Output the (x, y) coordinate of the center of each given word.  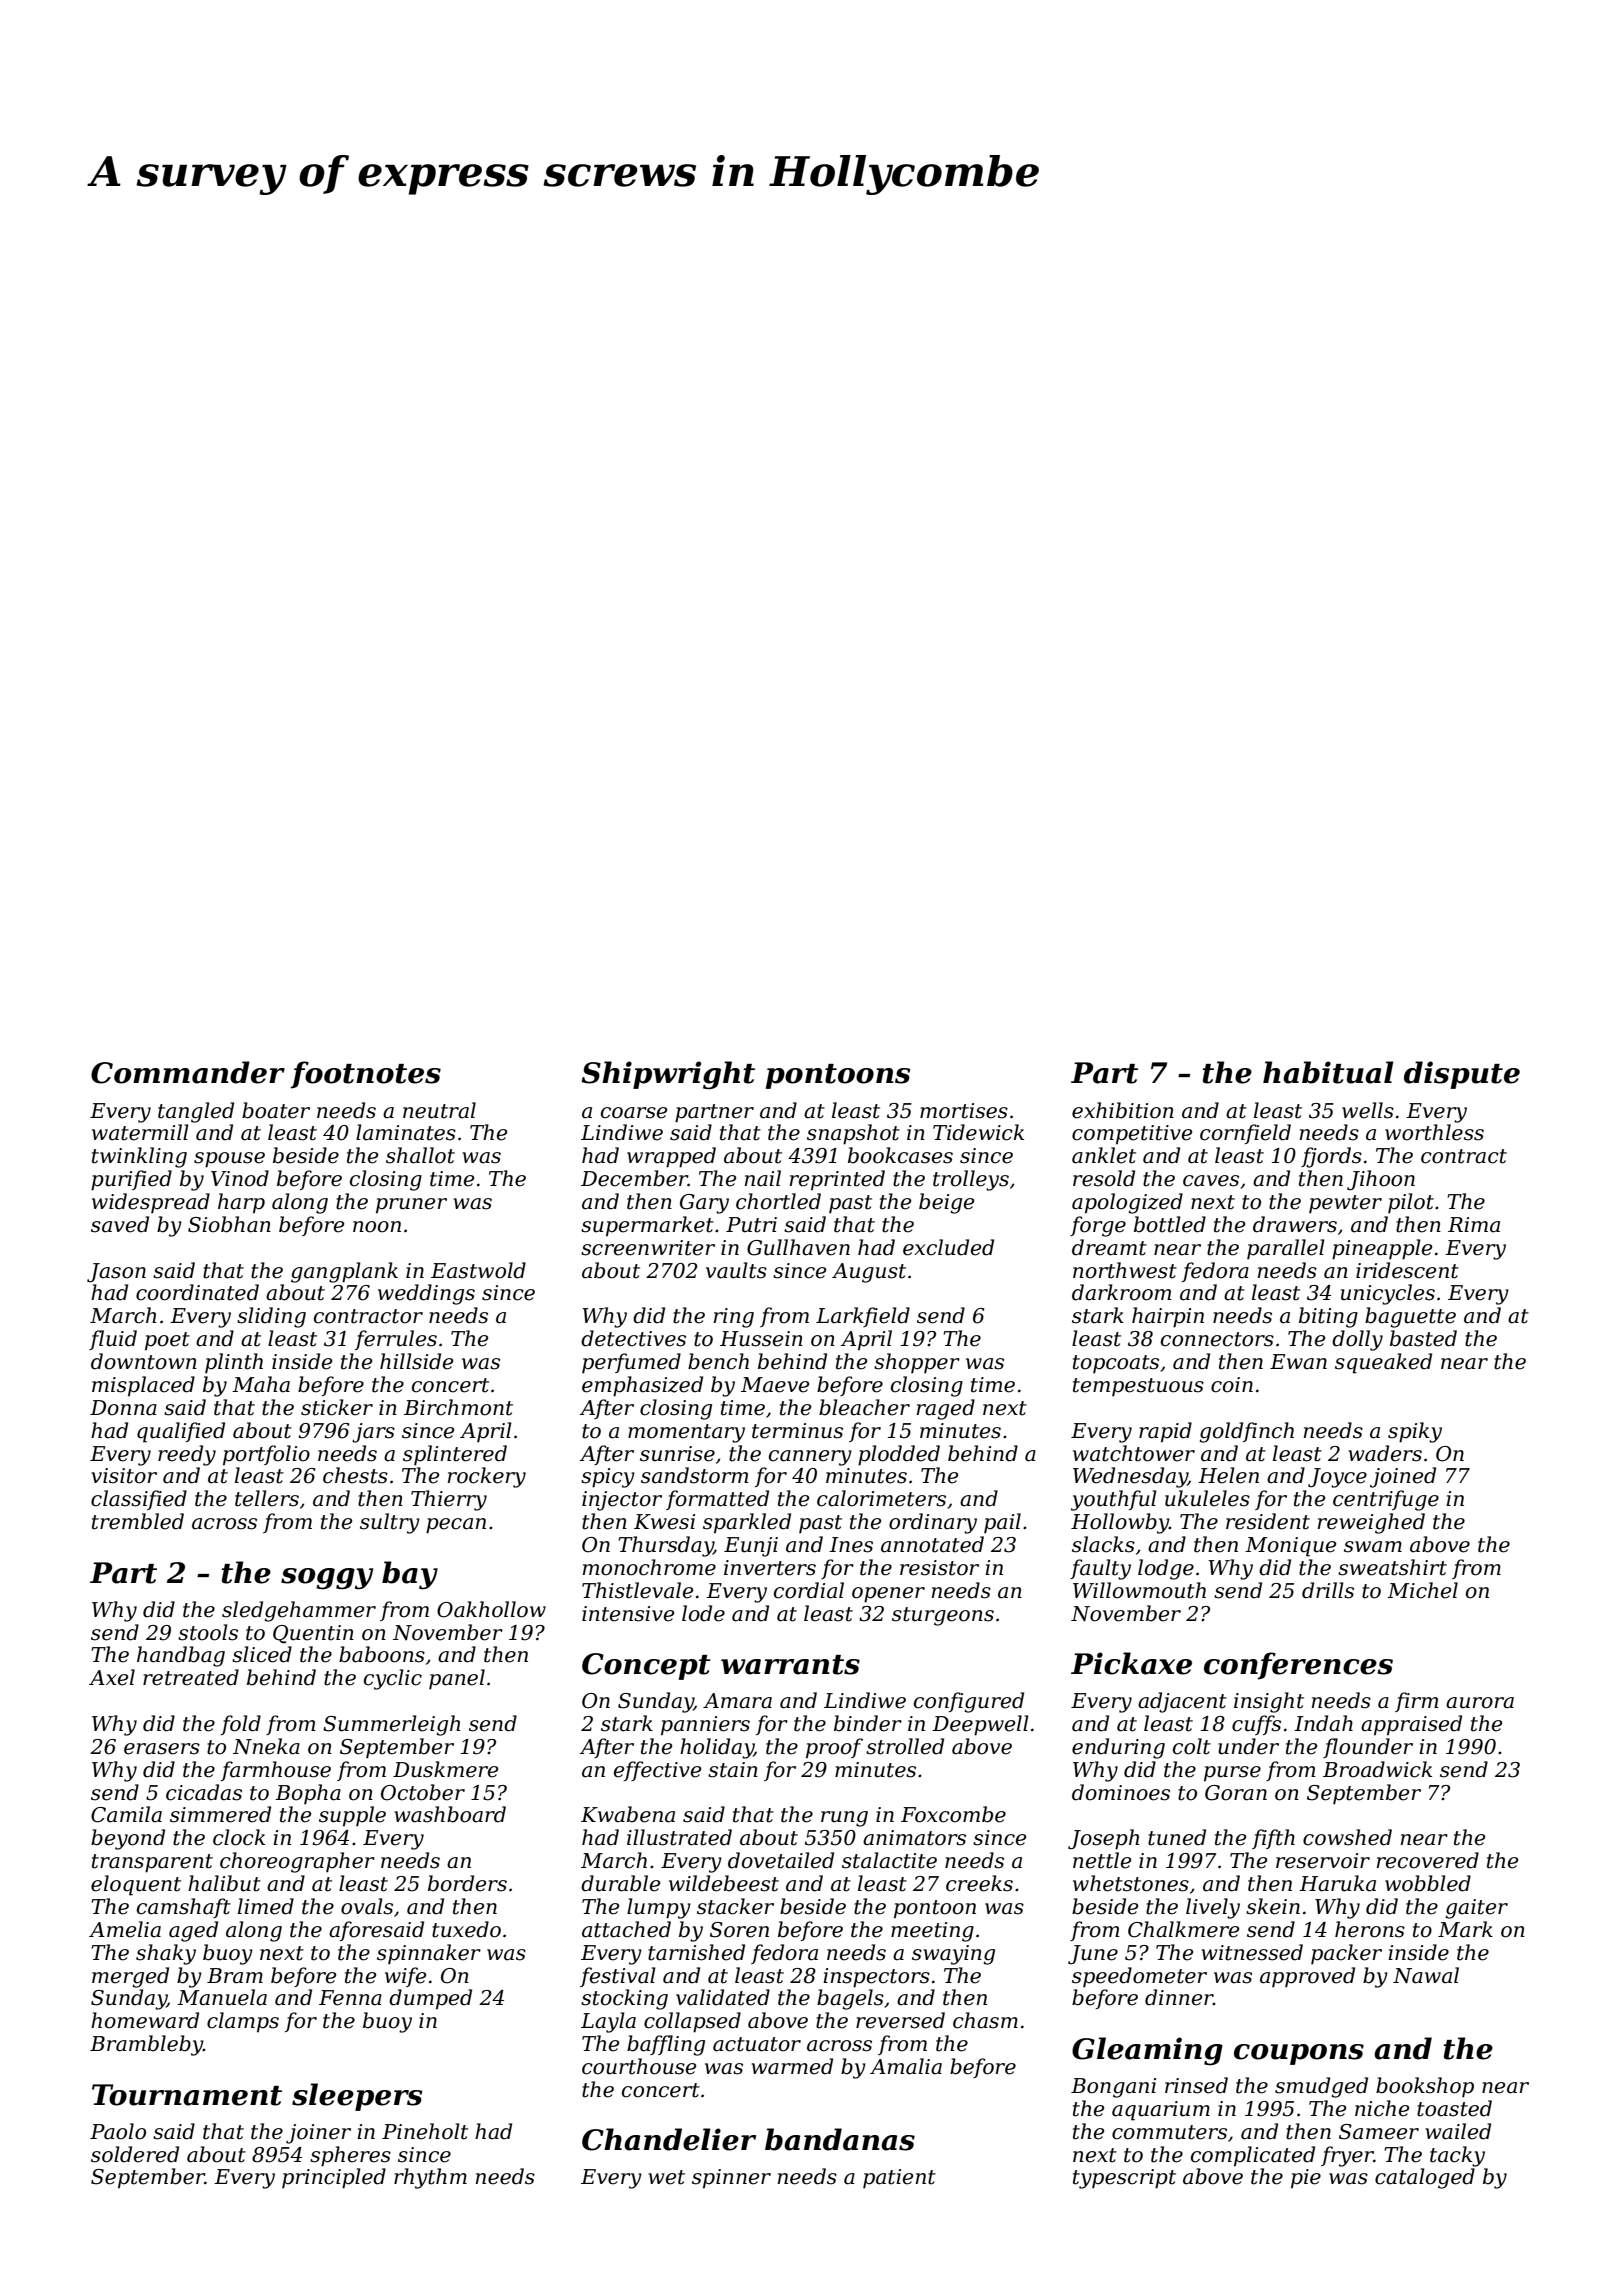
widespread (151, 1203)
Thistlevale (637, 1590)
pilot (1411, 1203)
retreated (191, 1677)
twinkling (139, 1157)
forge (1098, 1226)
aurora (1480, 1703)
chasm (985, 2020)
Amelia (125, 1929)
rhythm (430, 2178)
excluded (948, 1247)
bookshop (1425, 2087)
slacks (1103, 1544)
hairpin (1168, 1317)
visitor (124, 1476)
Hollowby (1120, 1523)
